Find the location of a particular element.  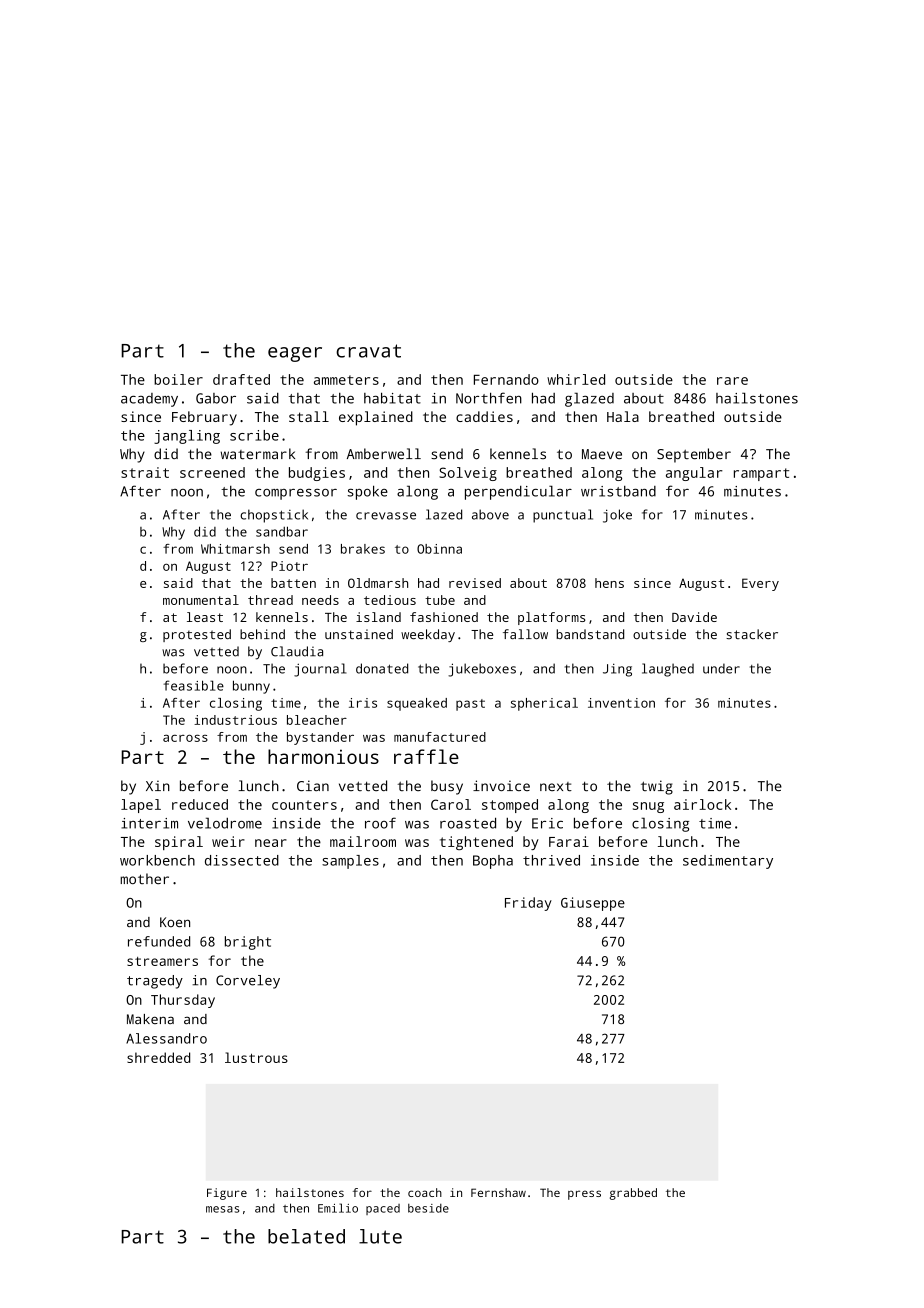

Obinna is located at coordinates (439, 549).
